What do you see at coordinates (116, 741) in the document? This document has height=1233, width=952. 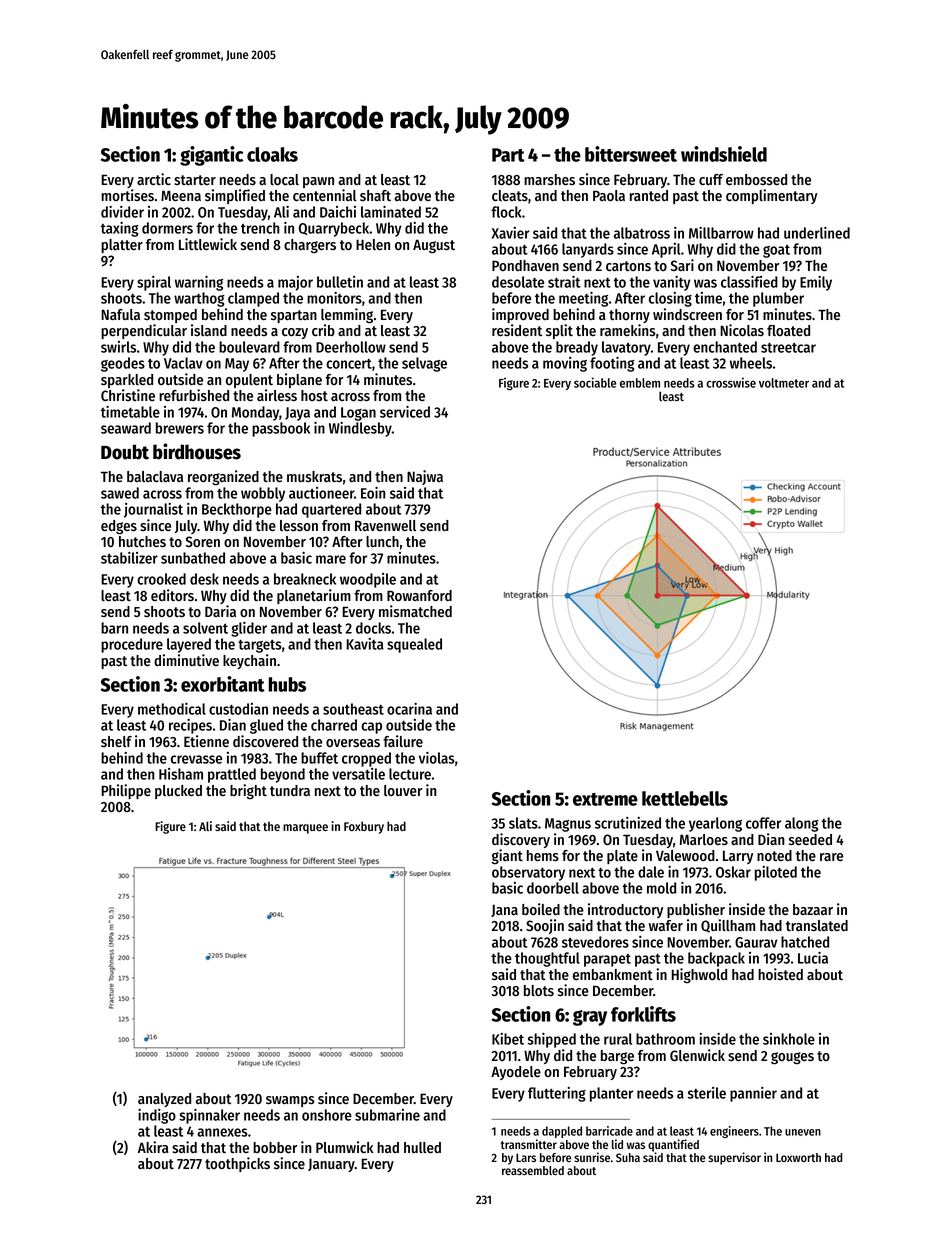 I see `shelf` at bounding box center [116, 741].
